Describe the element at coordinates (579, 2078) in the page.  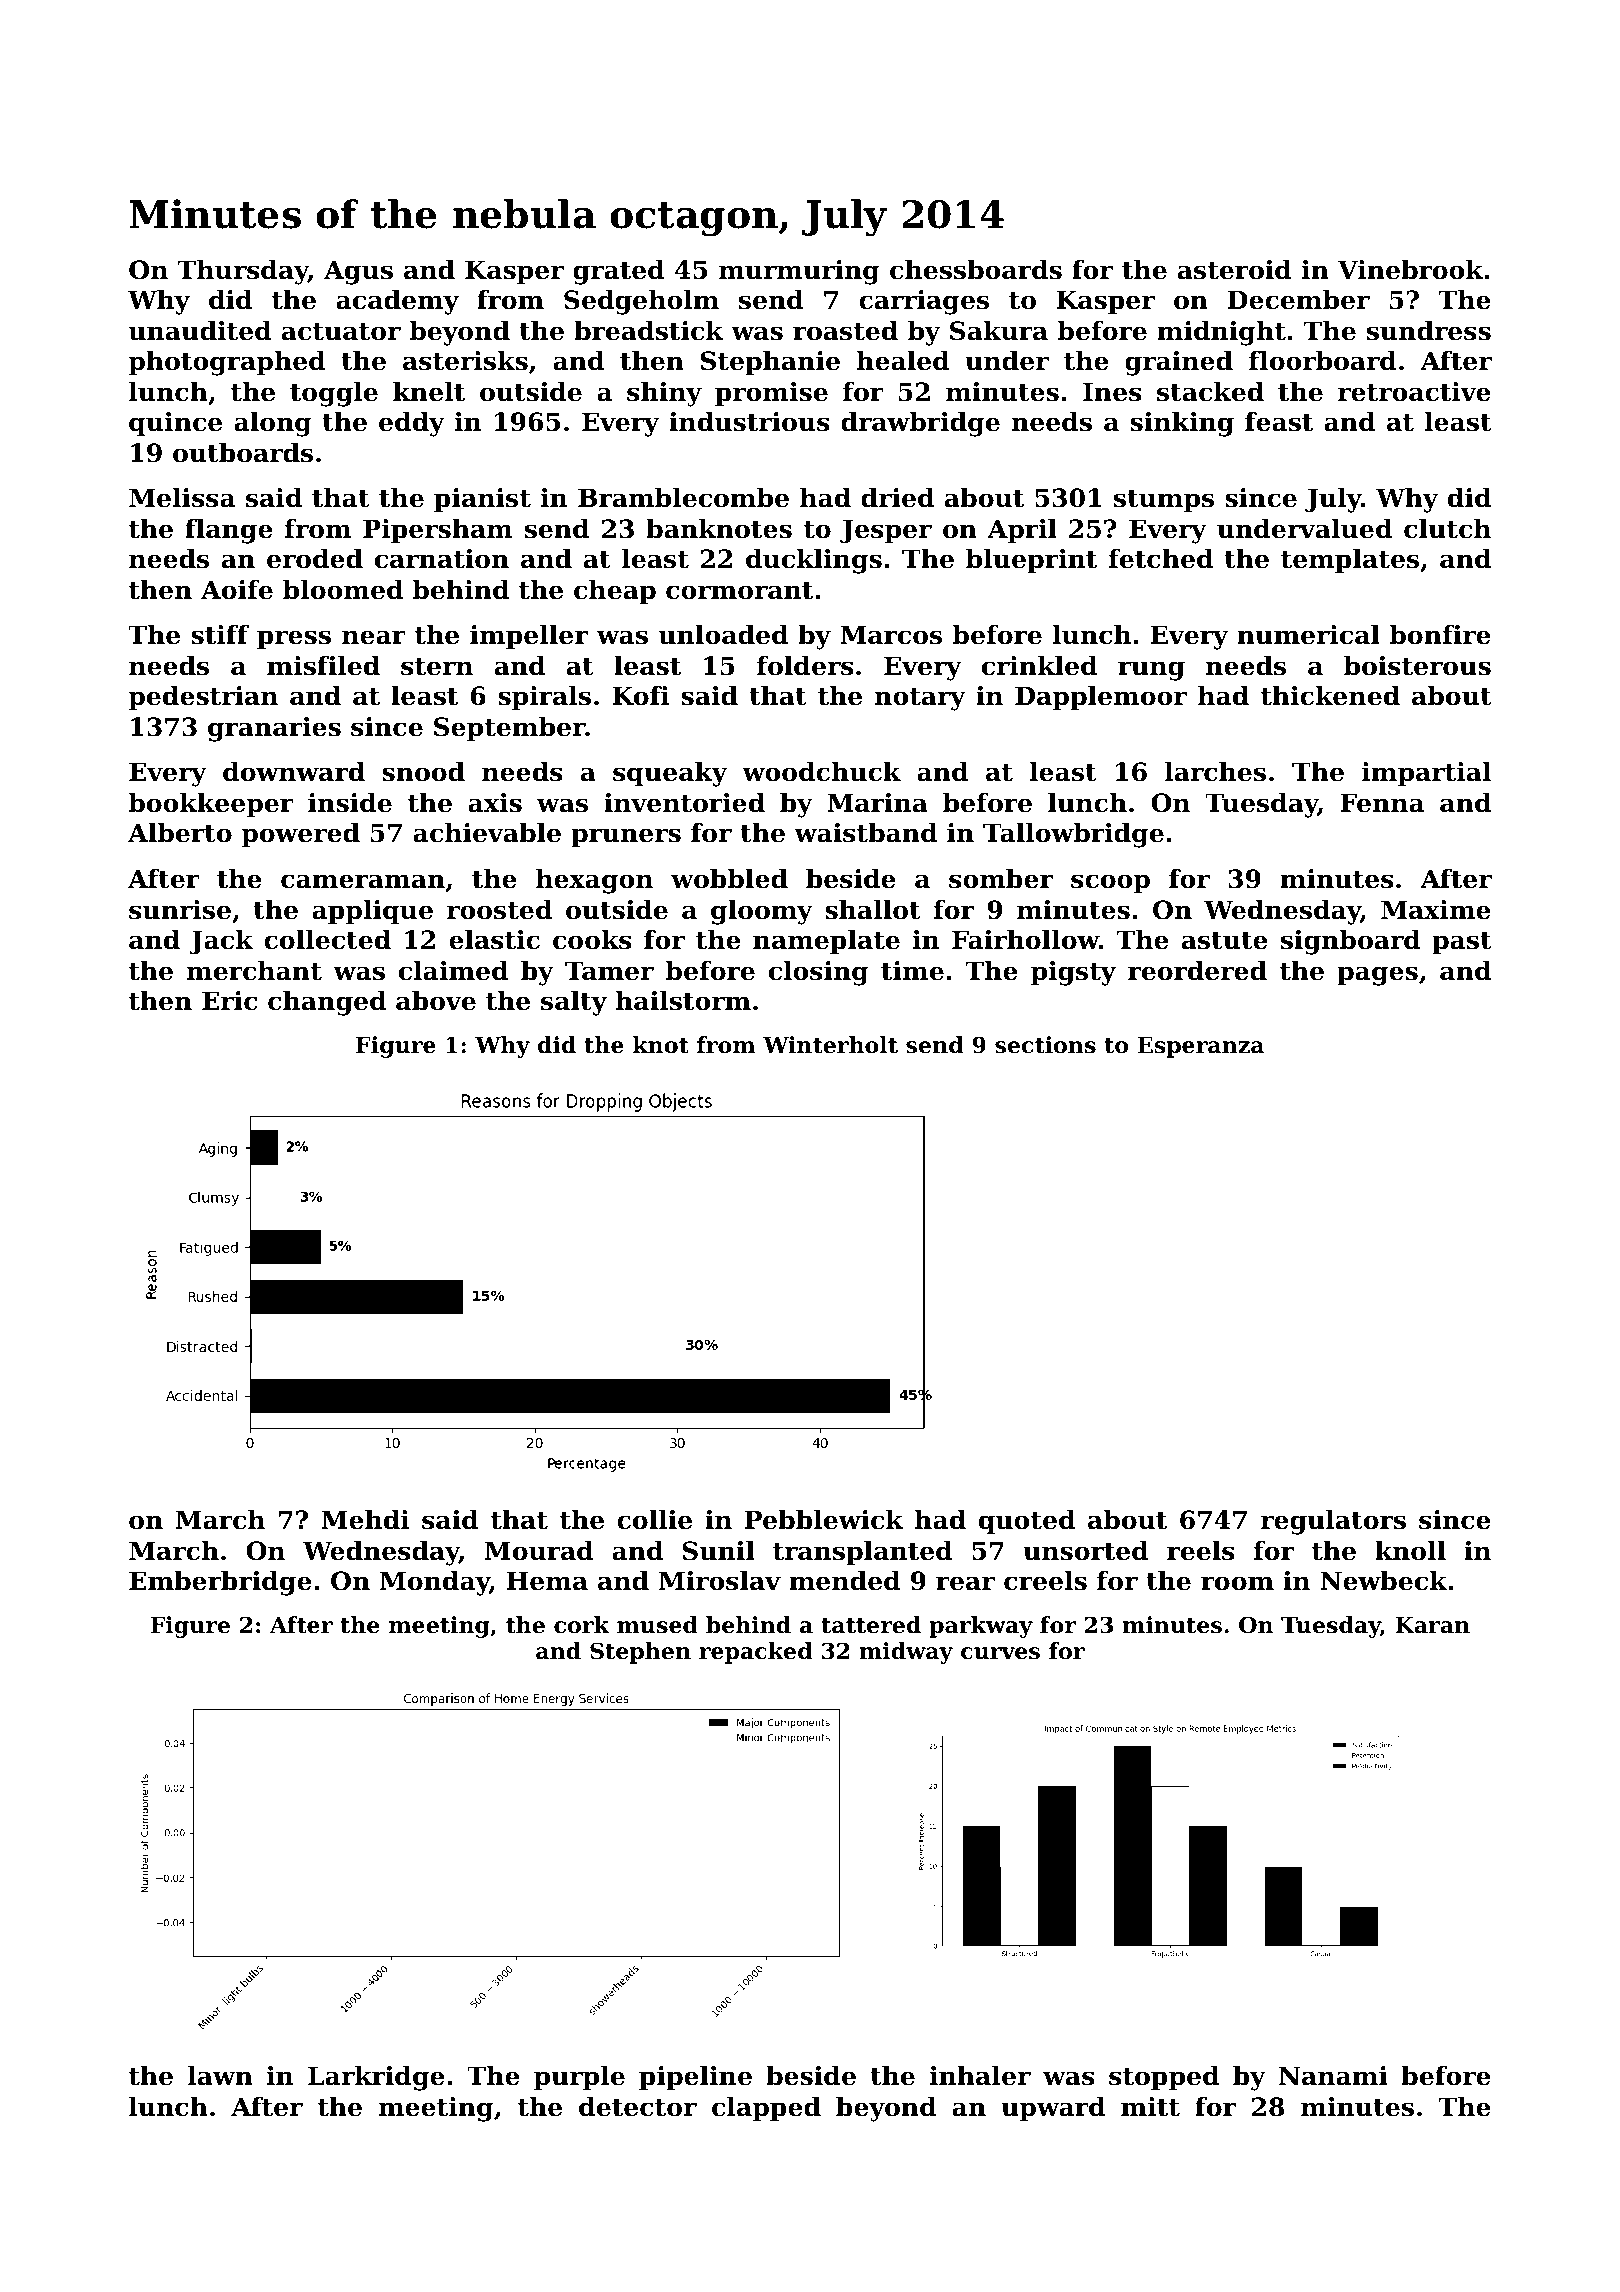
I see `purple` at that location.
